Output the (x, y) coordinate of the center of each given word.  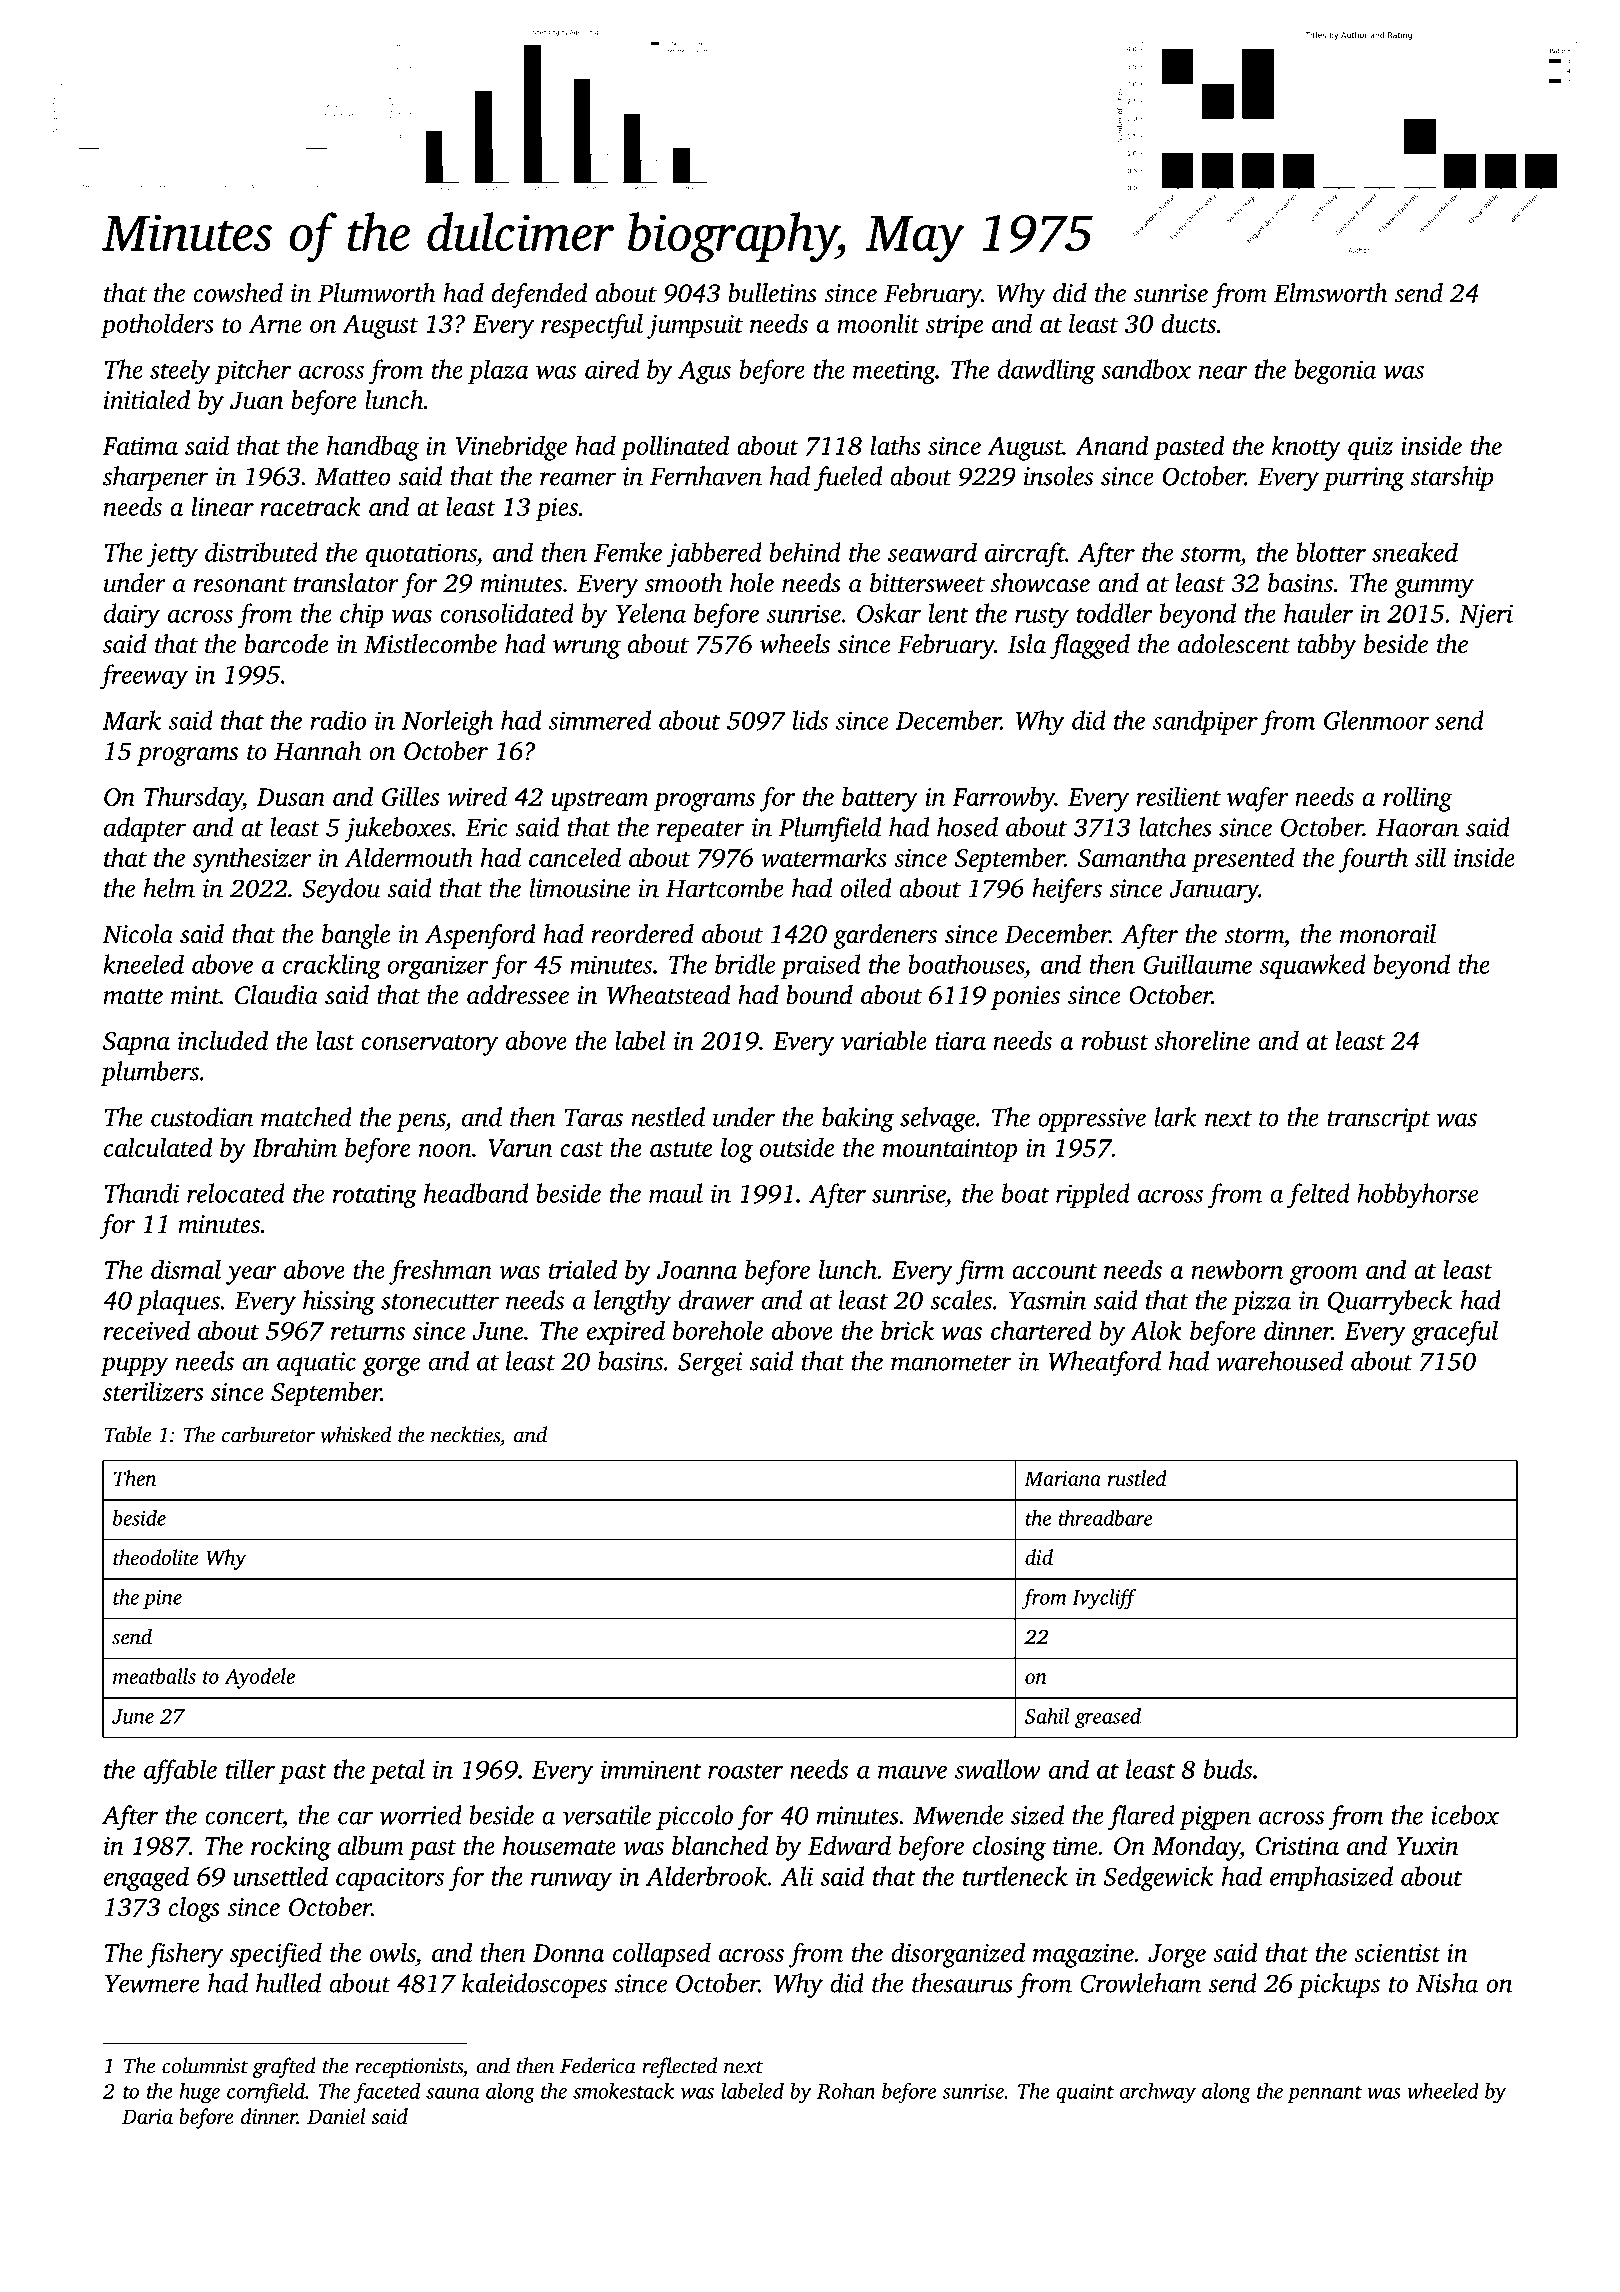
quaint (1085, 2093)
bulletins (772, 293)
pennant (1324, 2094)
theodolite (155, 1557)
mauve (912, 1772)
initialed (146, 400)
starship (1452, 478)
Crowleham (1140, 1983)
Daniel (336, 2116)
